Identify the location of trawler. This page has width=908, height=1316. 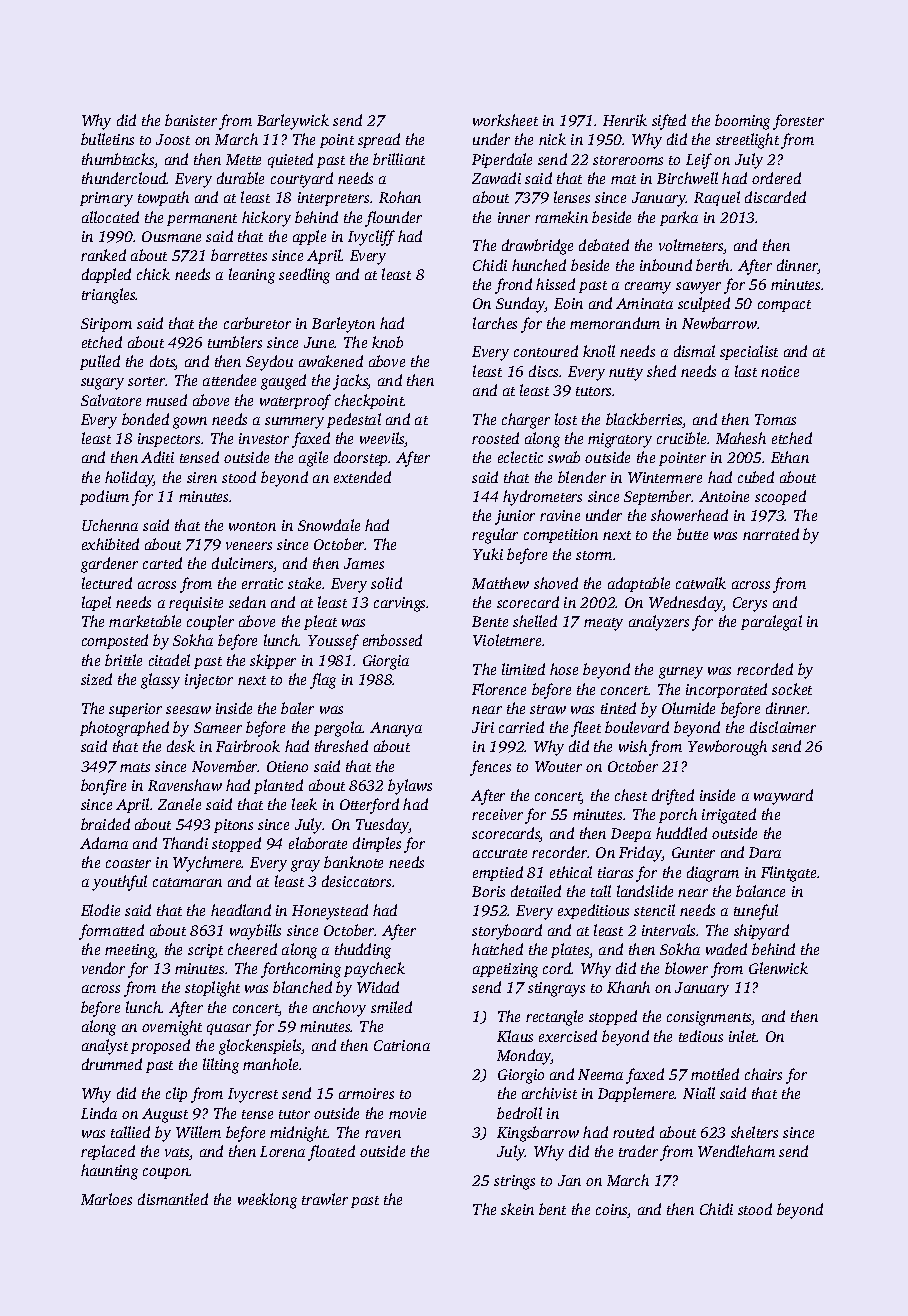
(325, 1199).
